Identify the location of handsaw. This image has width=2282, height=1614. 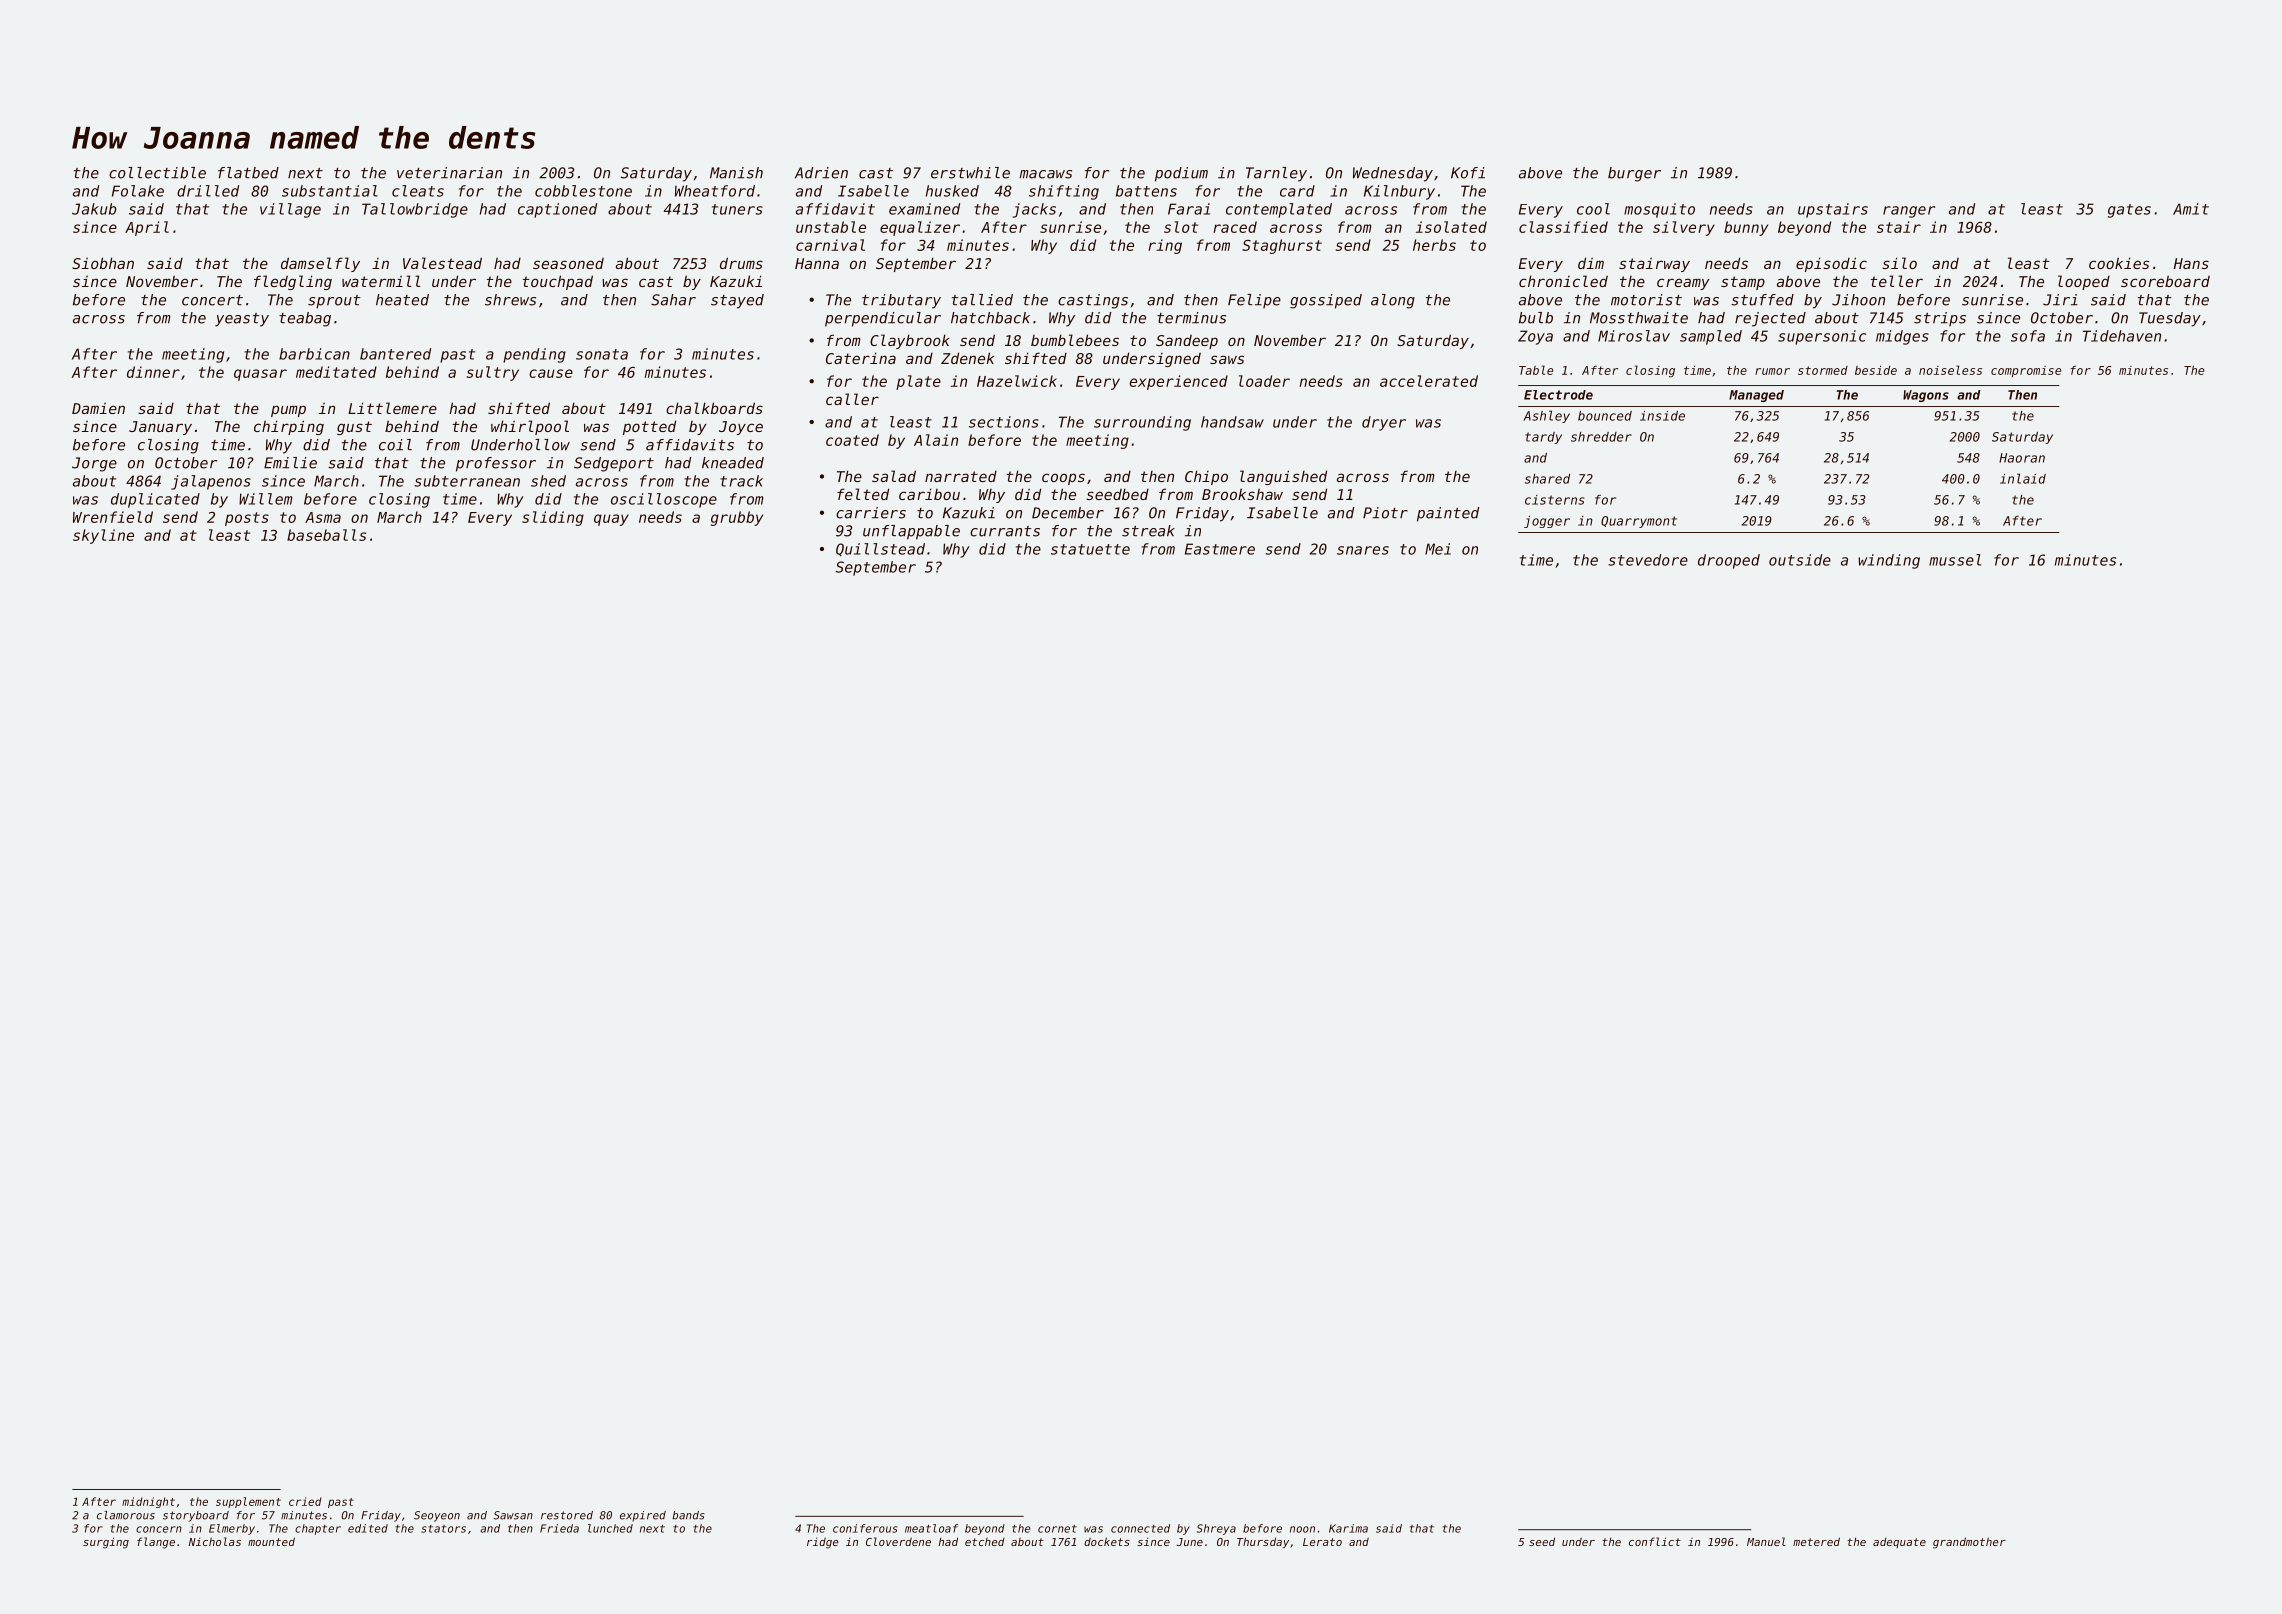
(1232, 422).
